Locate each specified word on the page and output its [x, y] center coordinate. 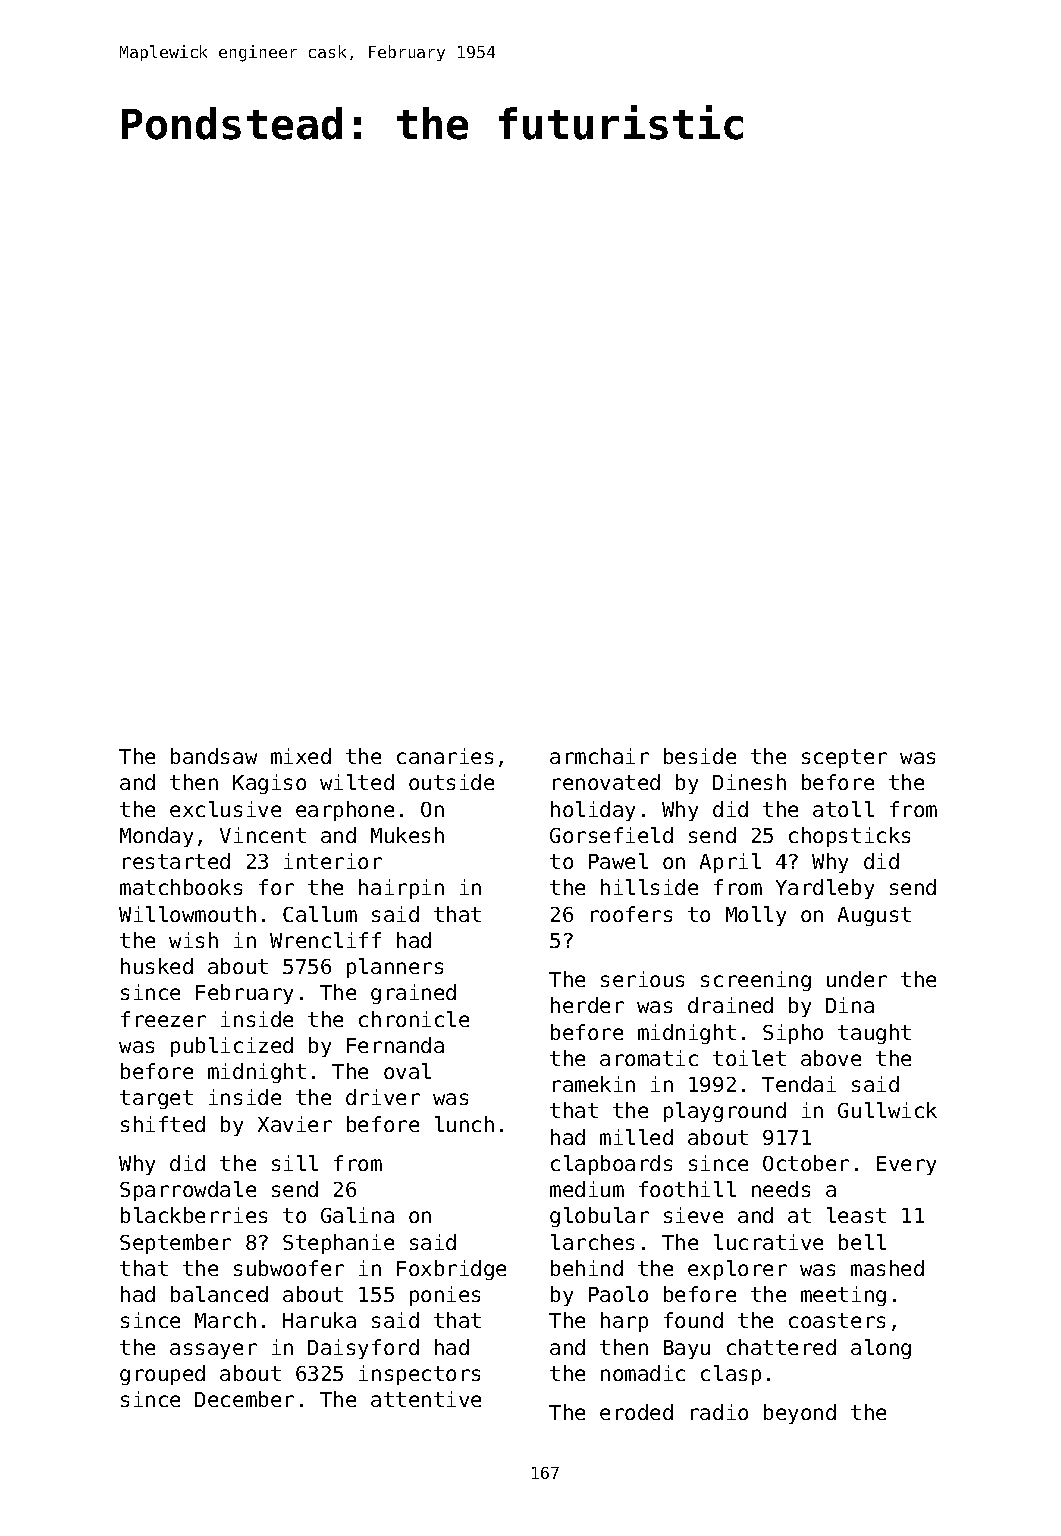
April [730, 863]
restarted [176, 861]
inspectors [419, 1375]
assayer [213, 1351]
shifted [163, 1124]
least [856, 1215]
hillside [649, 887]
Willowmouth [187, 914]
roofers [631, 914]
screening [756, 981]
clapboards [611, 1165]
